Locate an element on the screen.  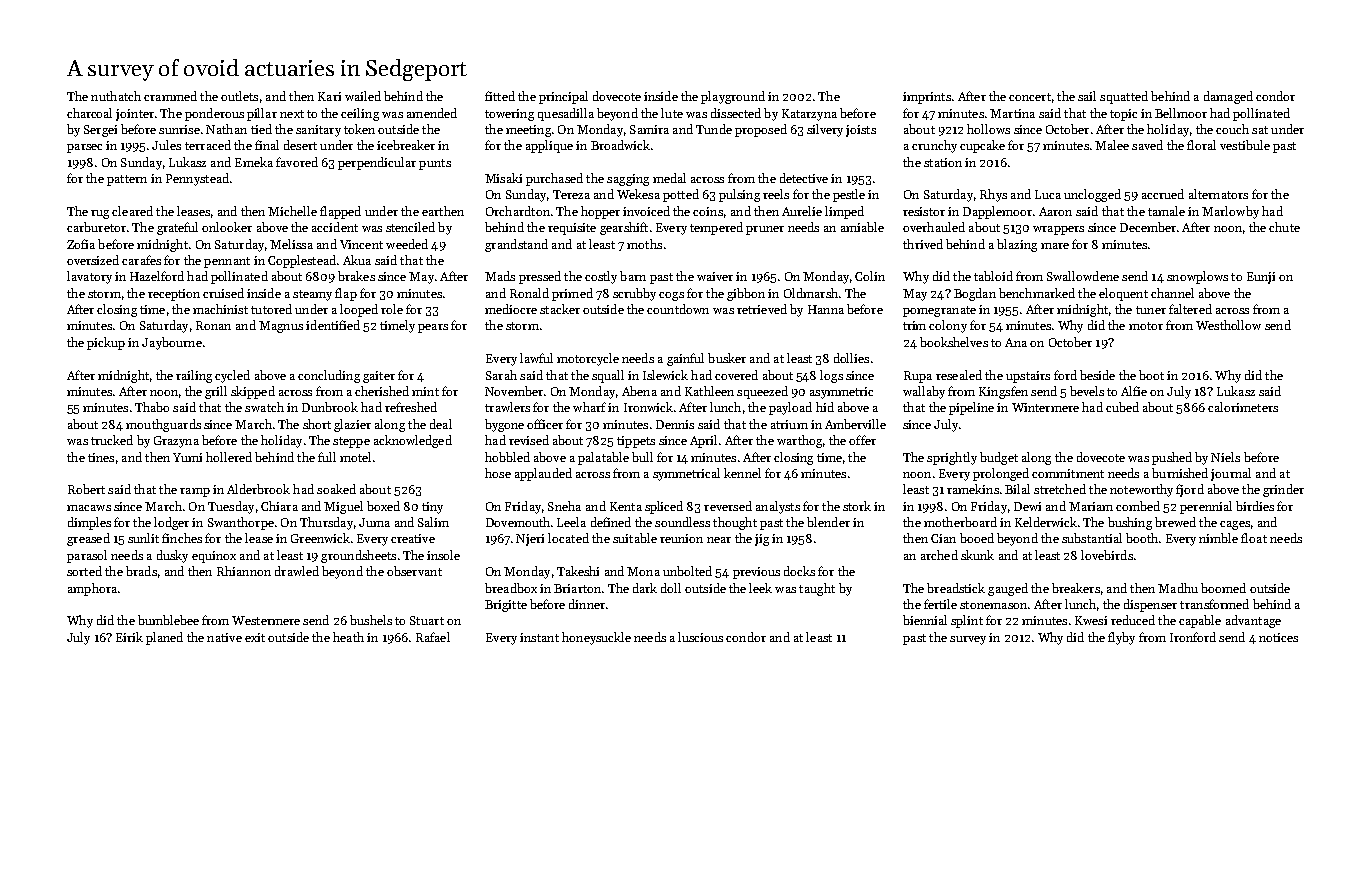
Eunji is located at coordinates (1261, 278).
